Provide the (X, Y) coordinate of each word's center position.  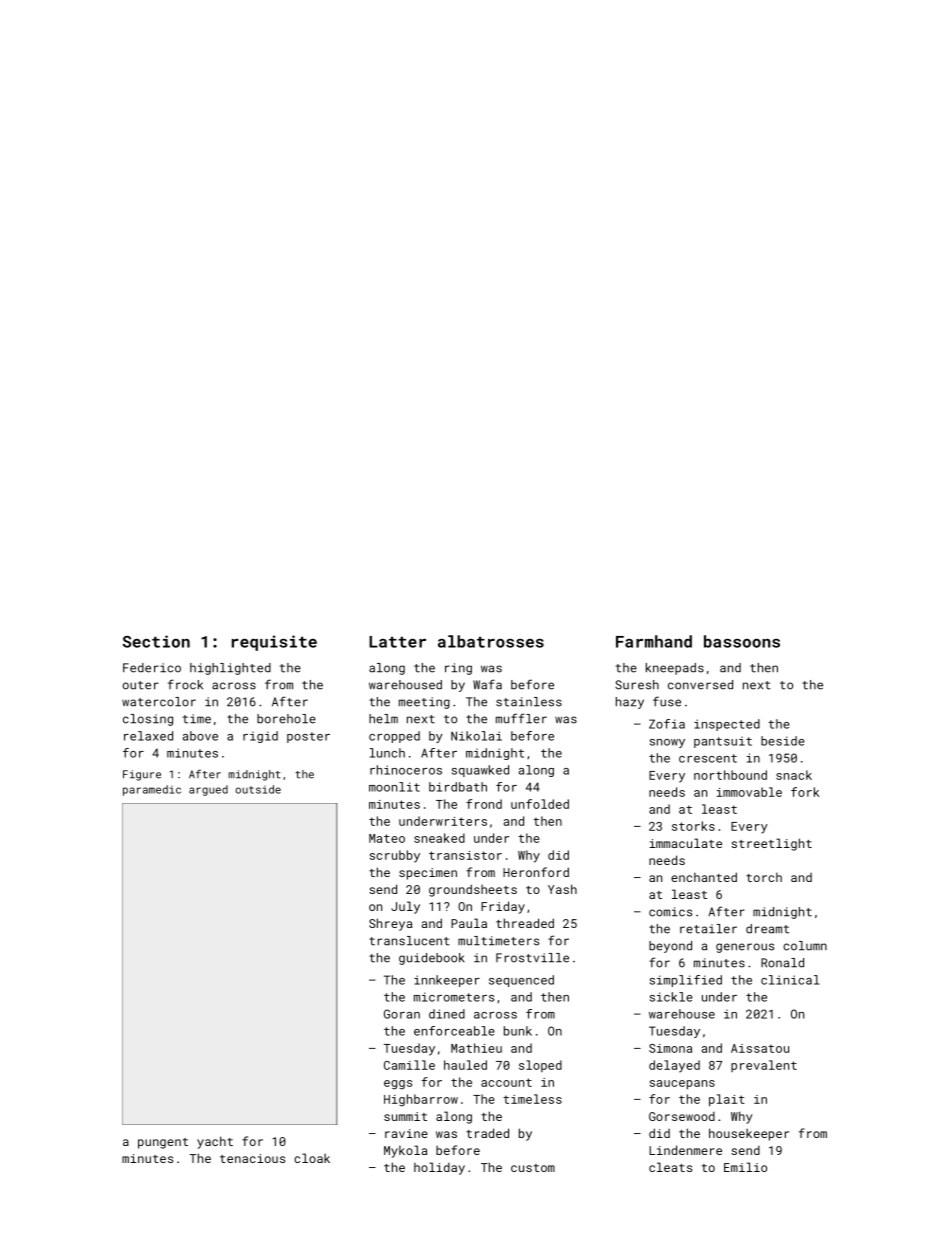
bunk (518, 1031)
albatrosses (491, 641)
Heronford (536, 872)
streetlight (771, 844)
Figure (142, 775)
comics (670, 912)
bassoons (742, 641)
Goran (402, 1014)
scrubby (395, 856)
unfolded (540, 804)
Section (156, 641)
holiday (439, 1168)
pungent (163, 1143)
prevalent (764, 1066)
